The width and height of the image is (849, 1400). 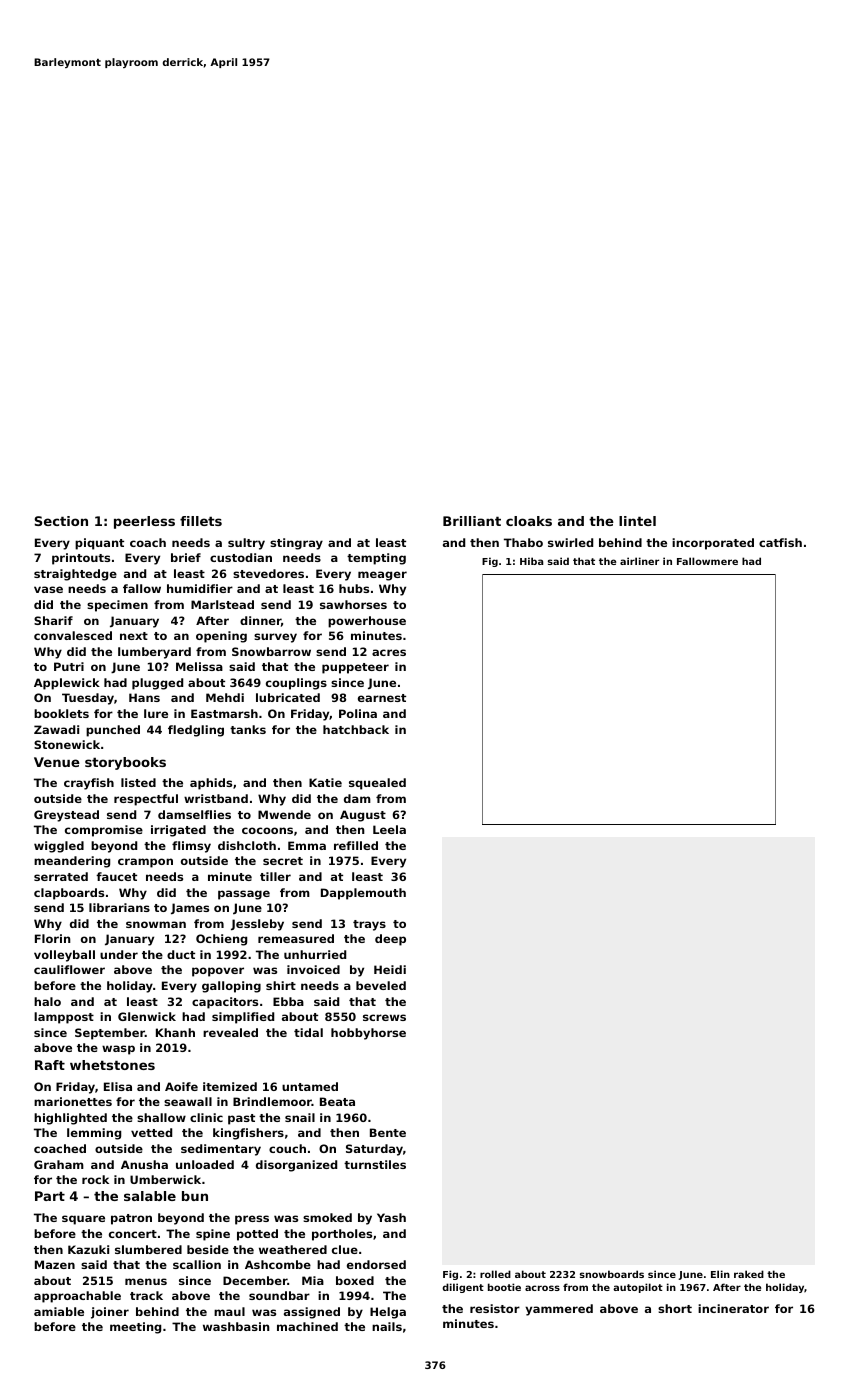 What do you see at coordinates (368, 1034) in the image?
I see `hobbyhorse` at bounding box center [368, 1034].
